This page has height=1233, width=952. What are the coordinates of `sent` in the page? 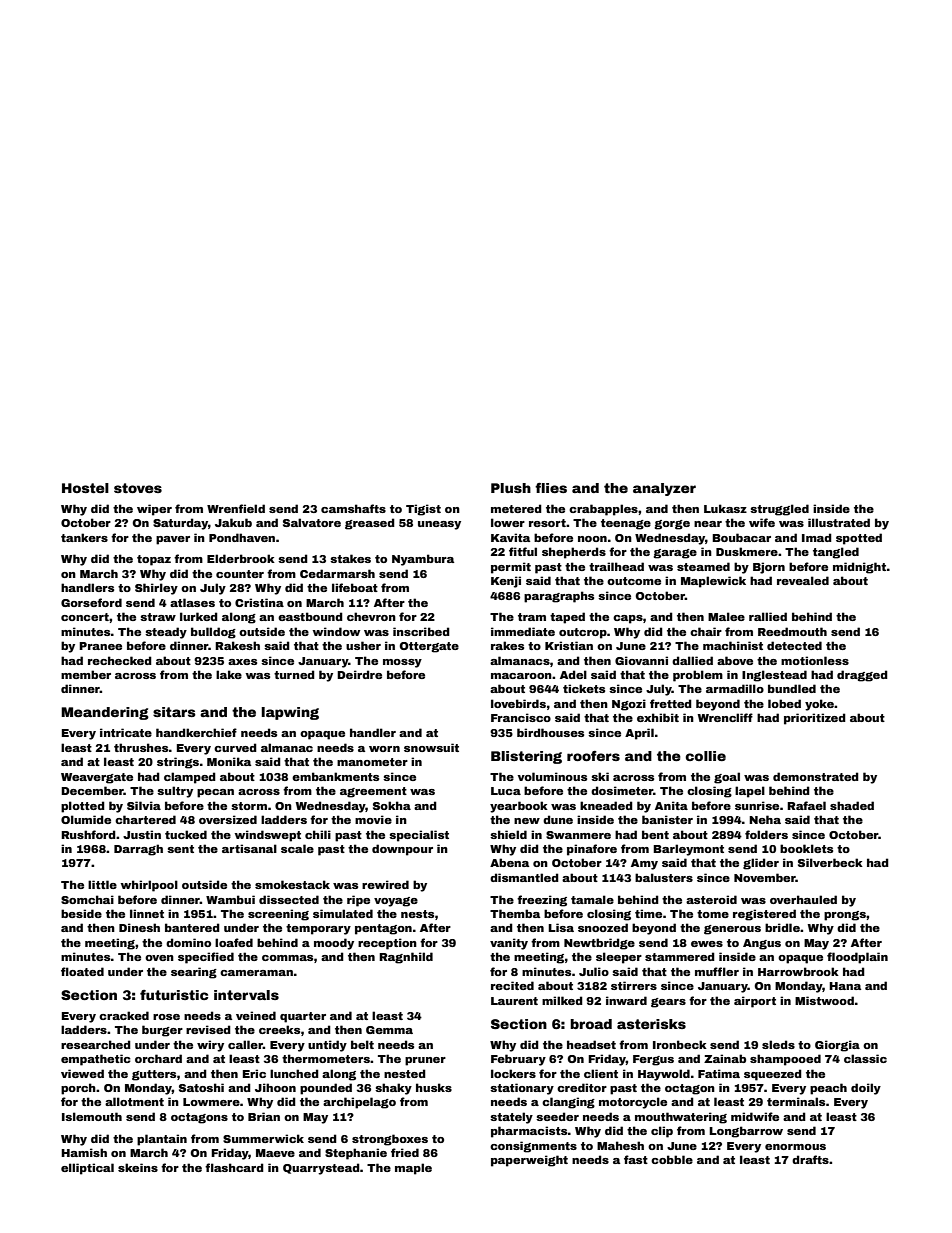 It's located at (180, 849).
